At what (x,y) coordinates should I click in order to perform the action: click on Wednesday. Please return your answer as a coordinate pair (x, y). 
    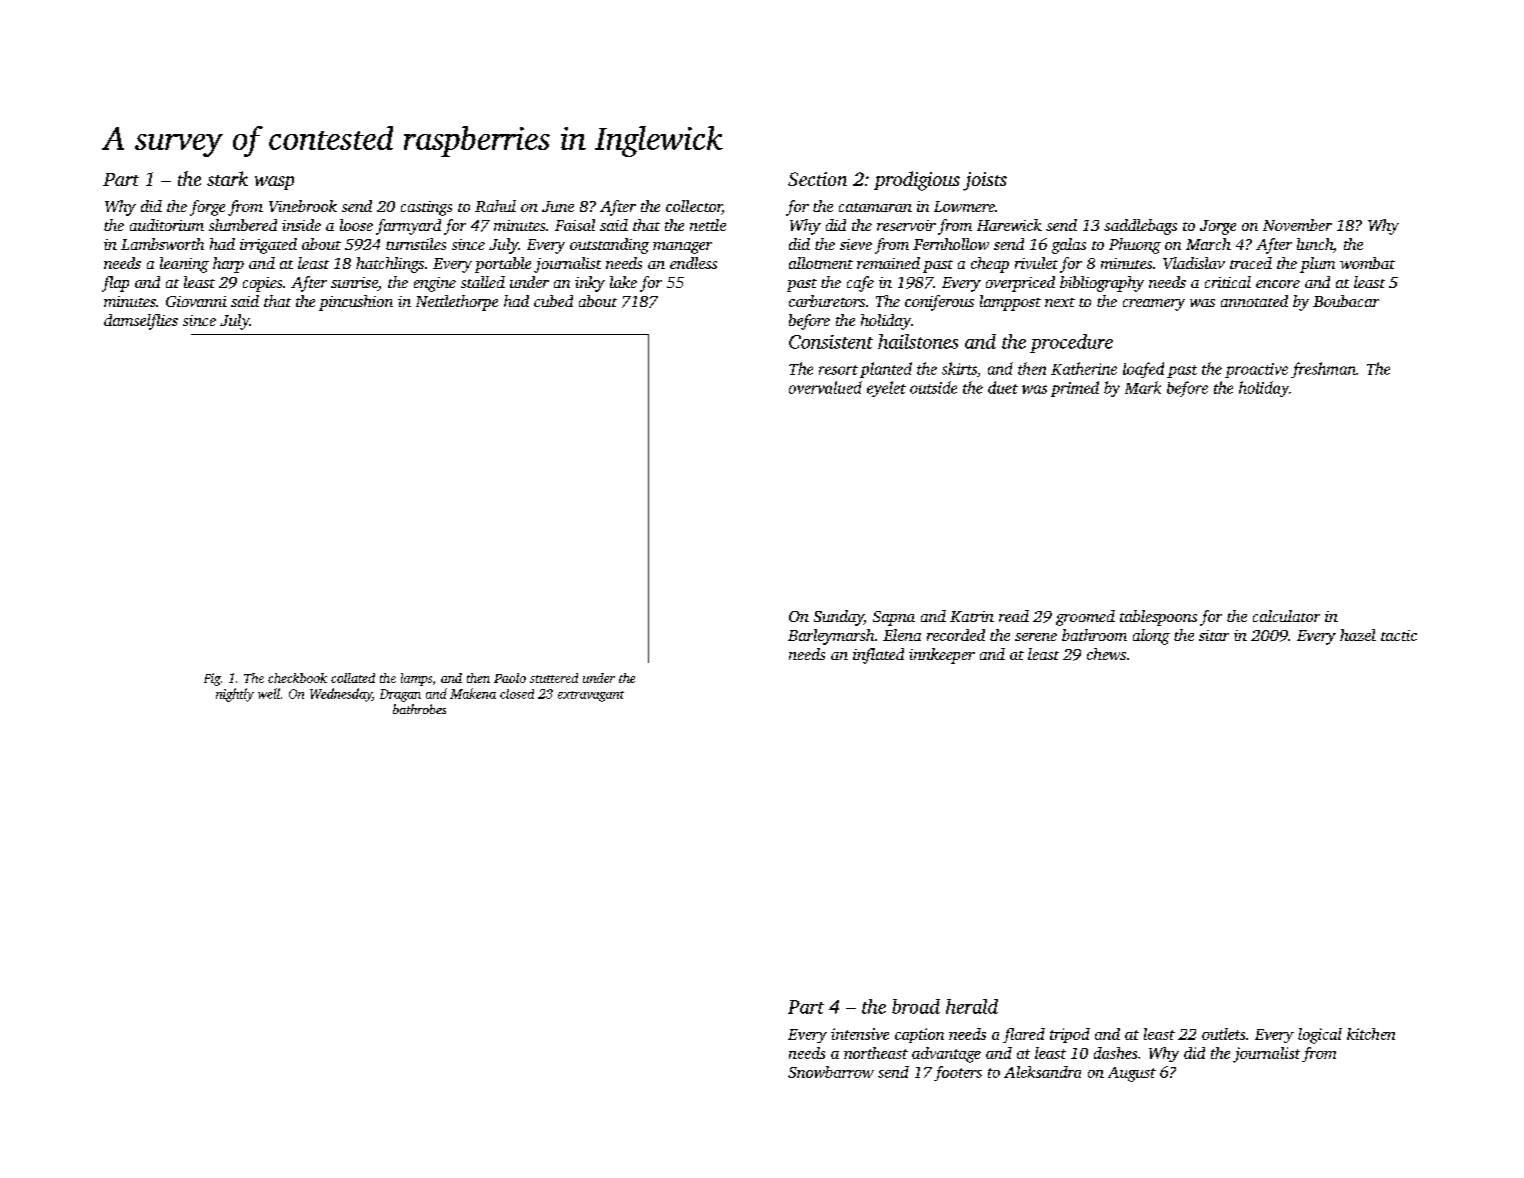
    Looking at the image, I should click on (341, 695).
